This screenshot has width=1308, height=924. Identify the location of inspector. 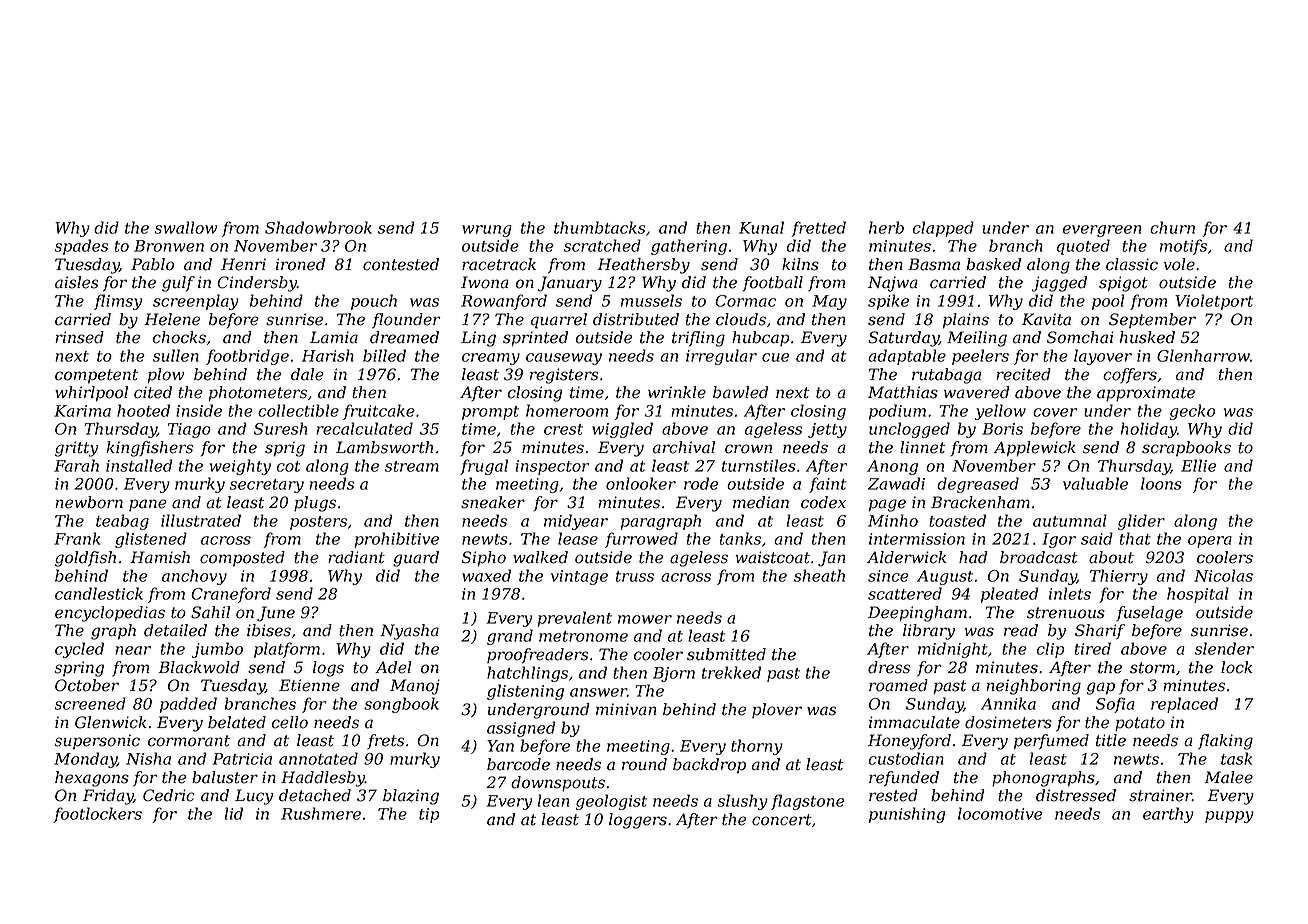
(552, 467).
